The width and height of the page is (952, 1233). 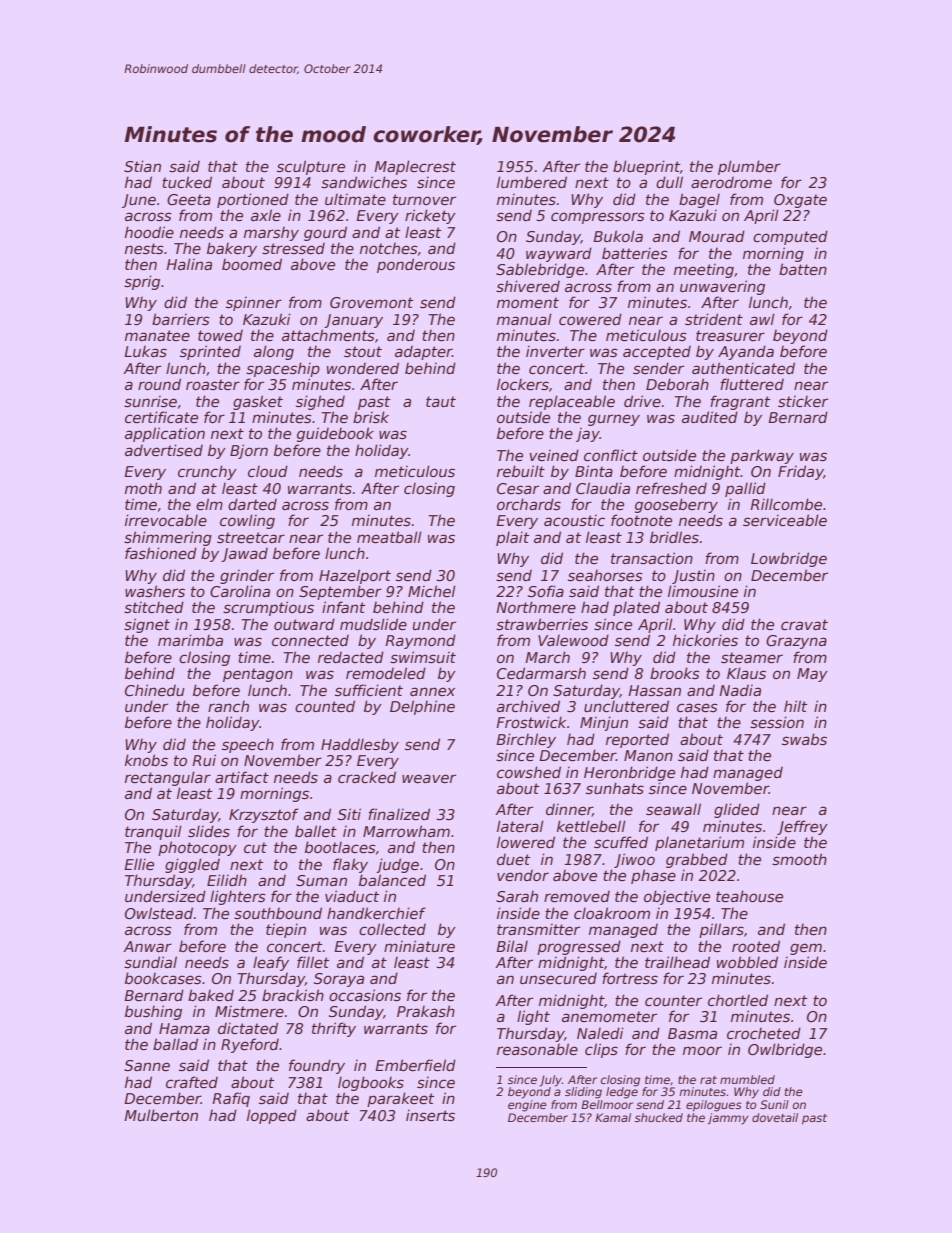 What do you see at coordinates (144, 248) in the page?
I see `nests` at bounding box center [144, 248].
